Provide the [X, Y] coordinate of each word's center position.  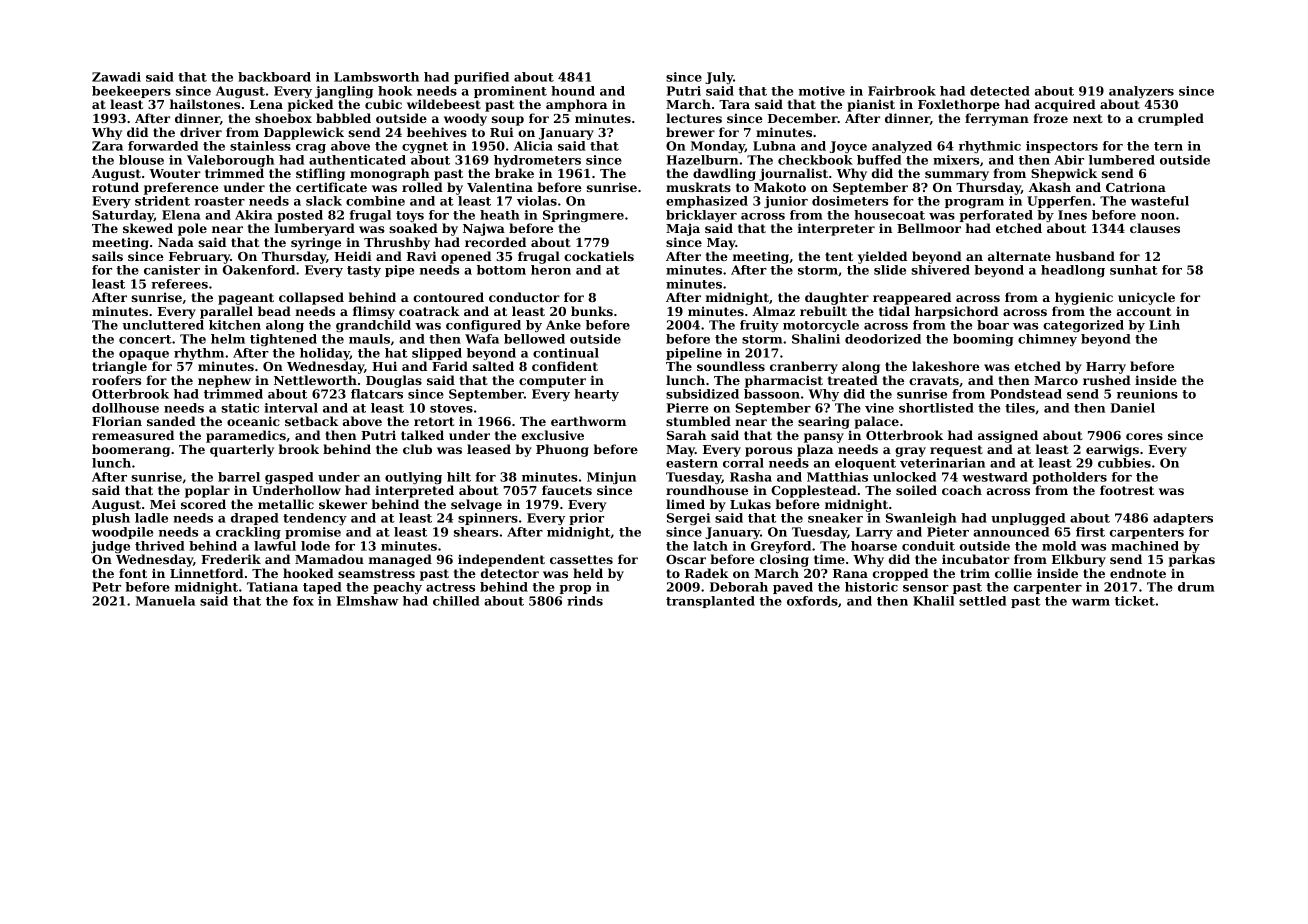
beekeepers [131, 92]
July [719, 78]
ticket [1135, 601]
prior [586, 519]
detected [1000, 91]
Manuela [165, 601]
